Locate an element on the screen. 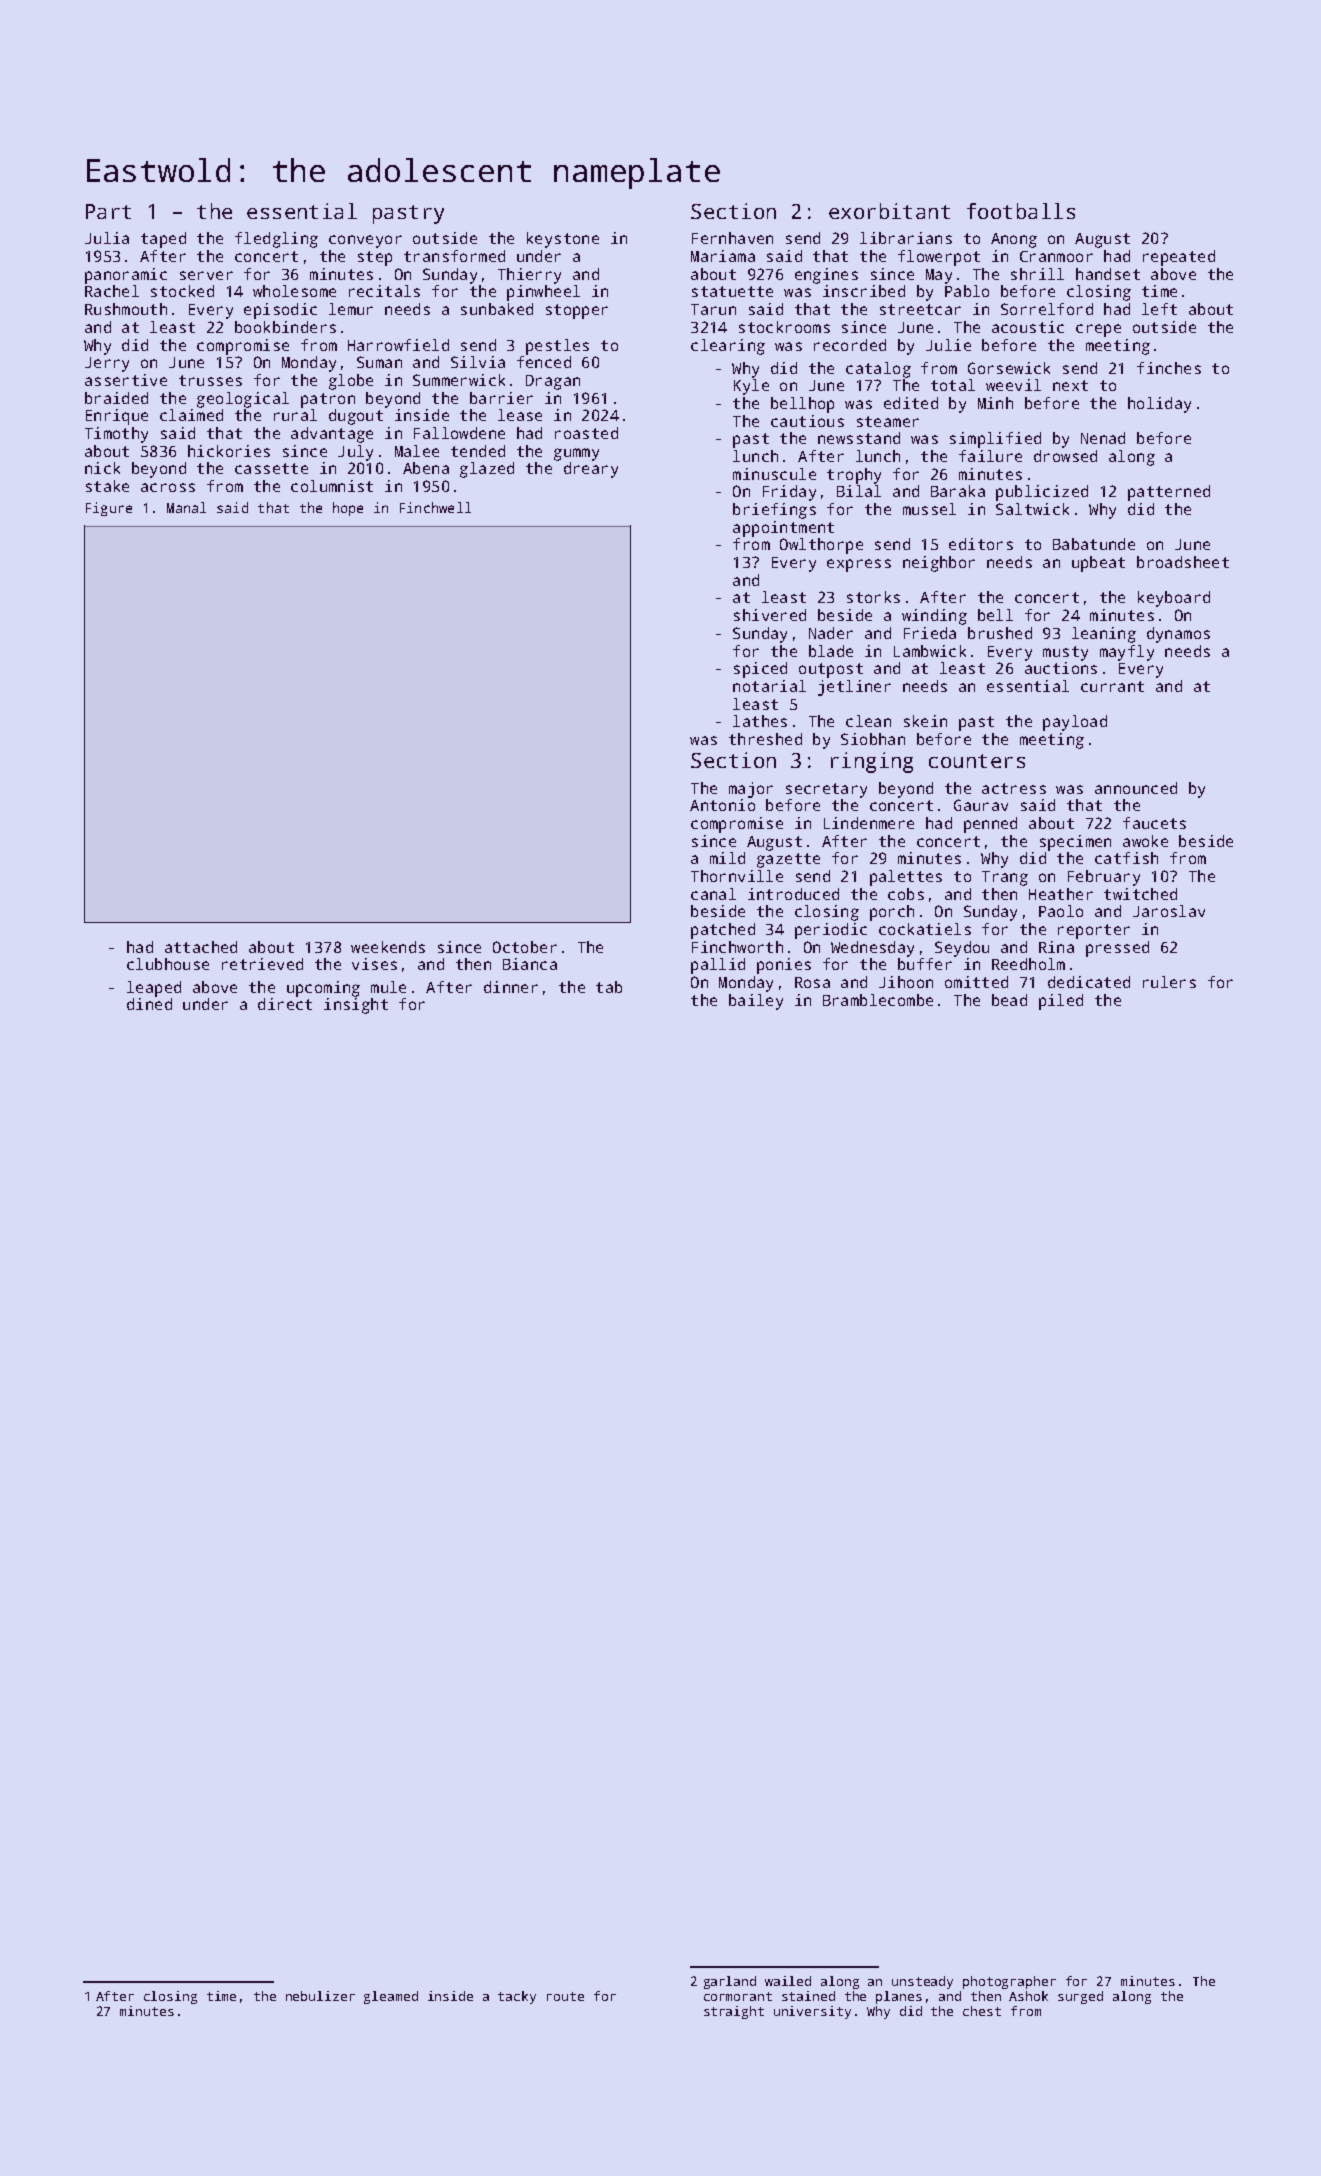  garland is located at coordinates (730, 1982).
